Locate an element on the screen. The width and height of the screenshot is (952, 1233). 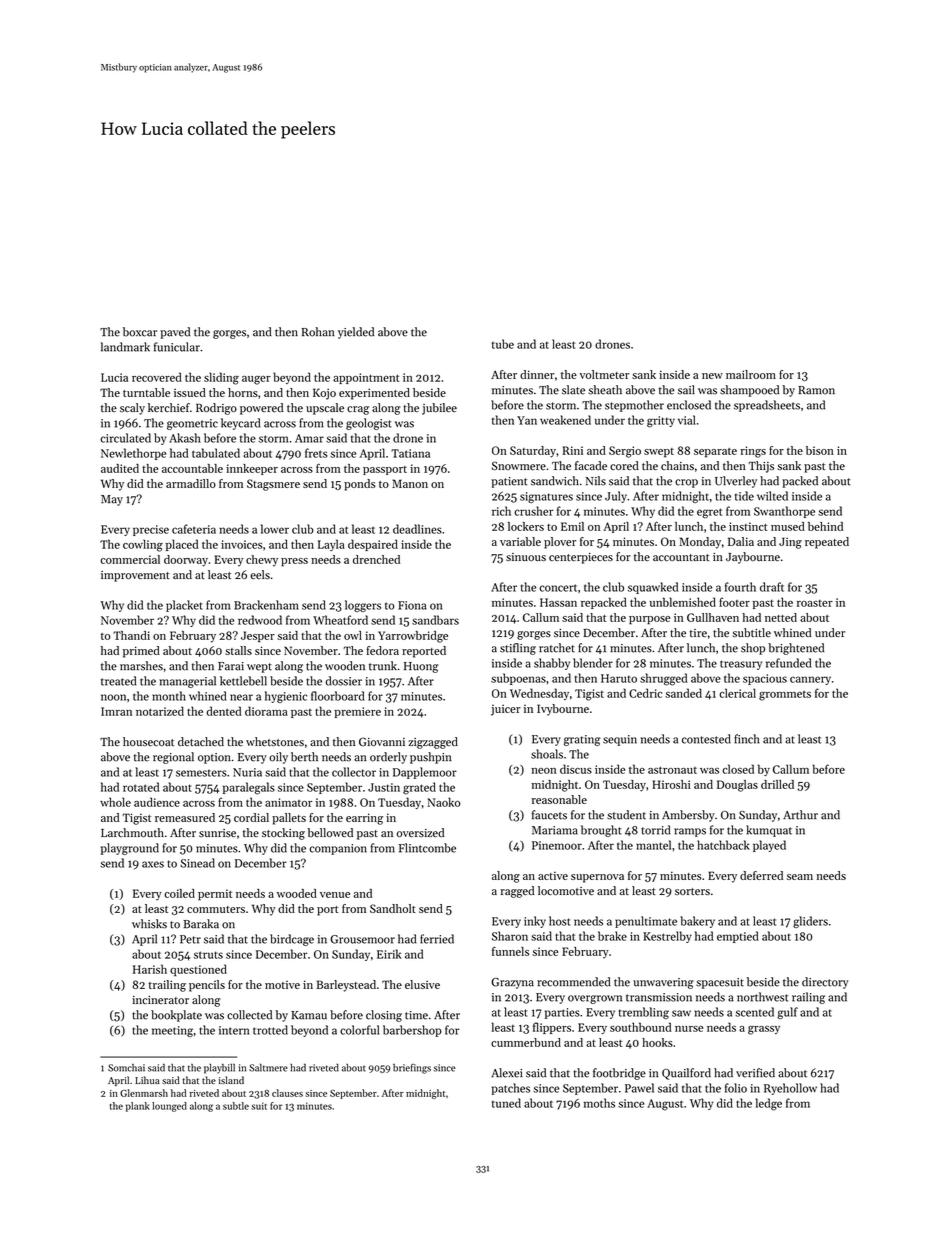
mailroom is located at coordinates (751, 374).
